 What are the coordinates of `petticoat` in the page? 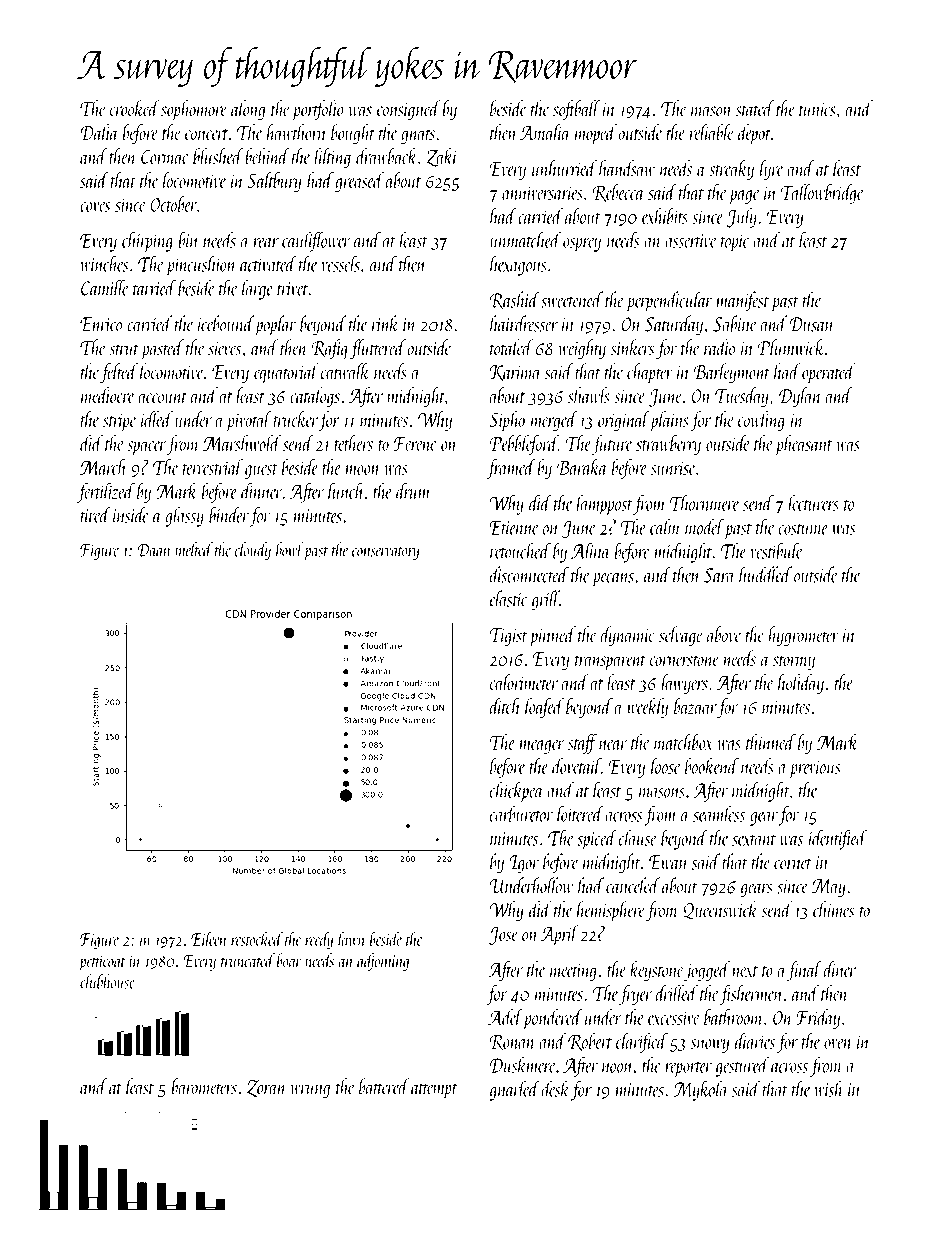 It's located at (102, 963).
